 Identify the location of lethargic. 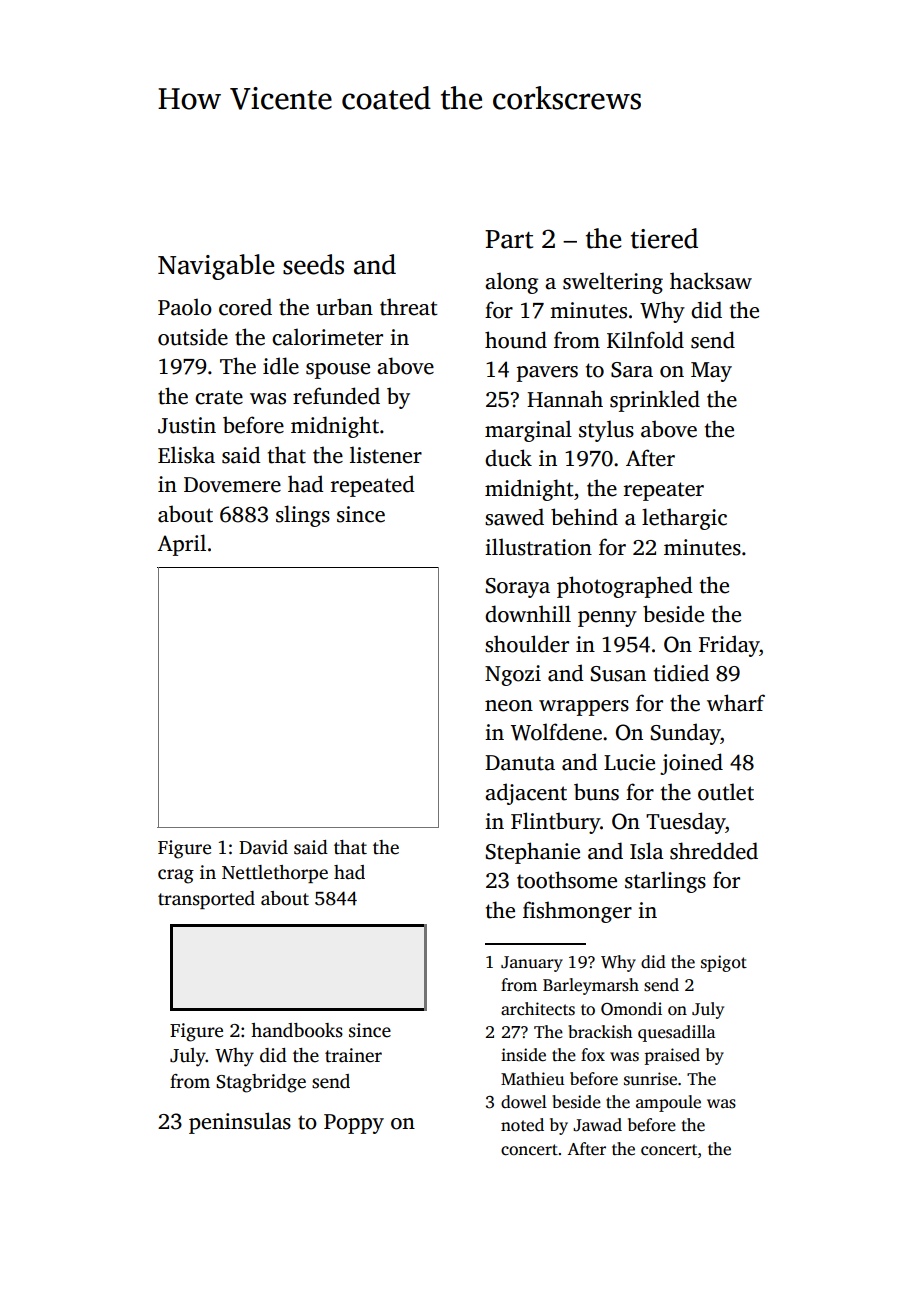
(684, 519).
